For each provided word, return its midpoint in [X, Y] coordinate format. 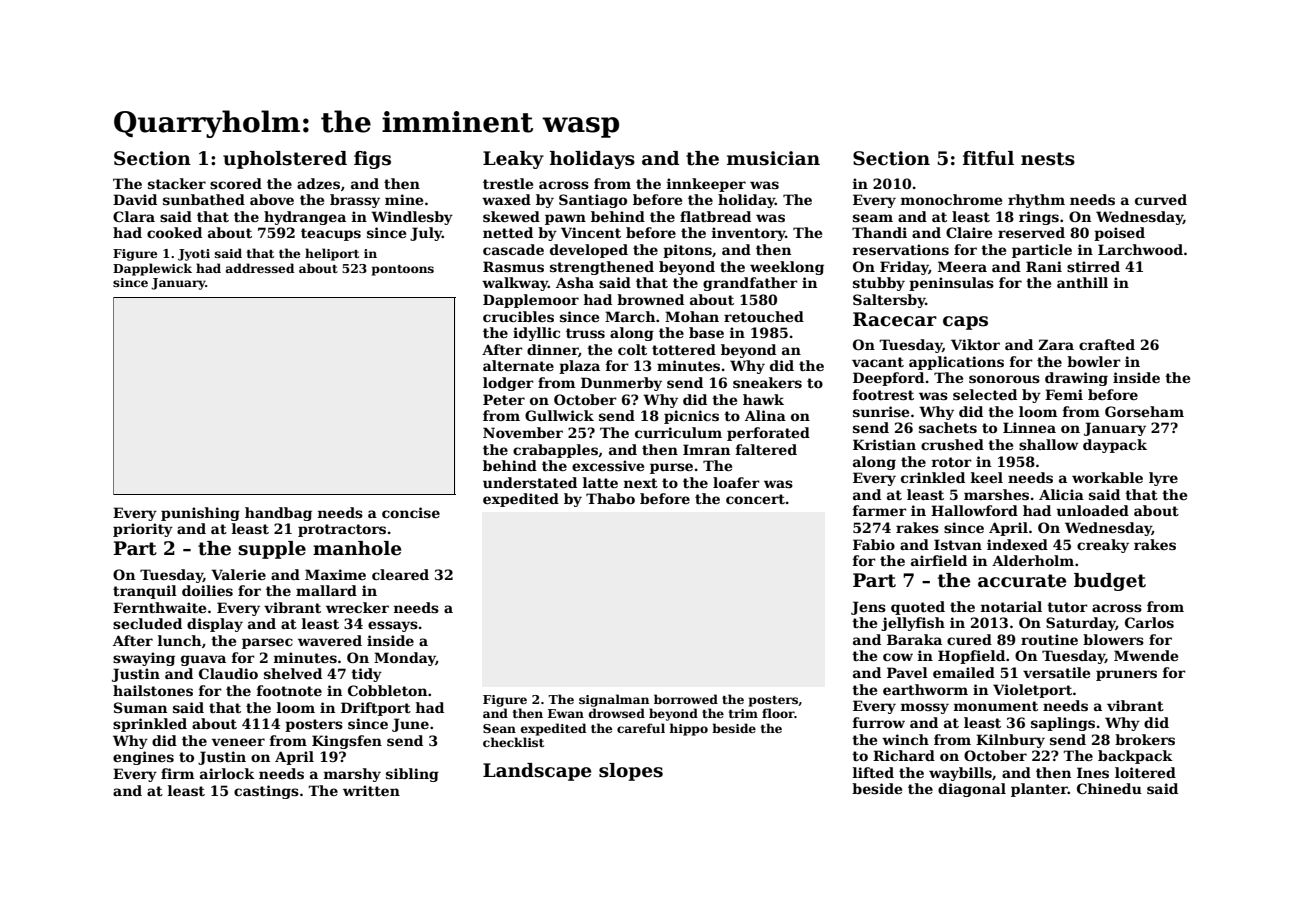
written [371, 790]
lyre [1163, 479]
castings [266, 792]
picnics [691, 417]
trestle [508, 183]
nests [1048, 159]
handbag [278, 514]
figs [372, 160]
